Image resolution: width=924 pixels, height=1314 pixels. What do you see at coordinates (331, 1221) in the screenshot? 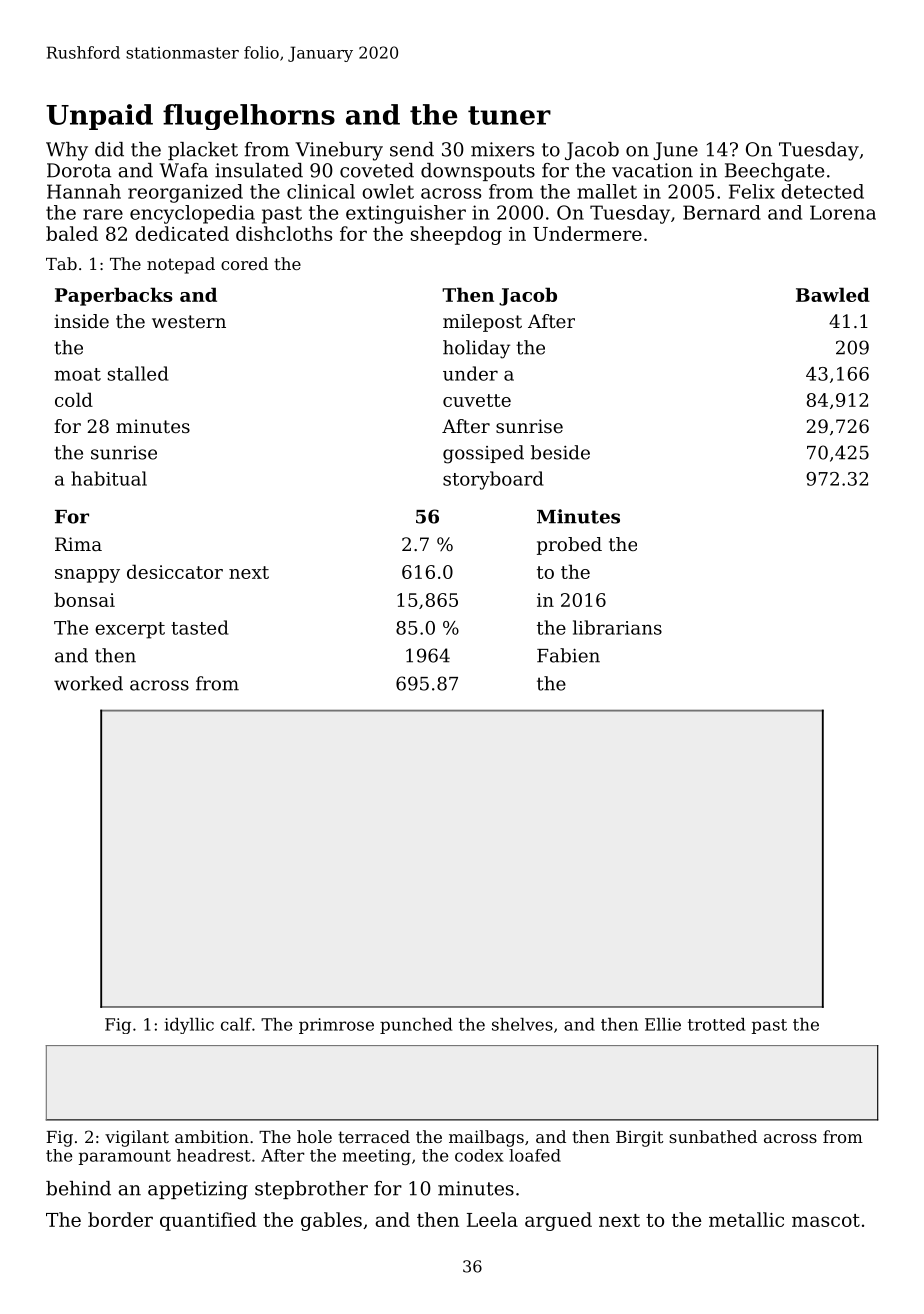
I see `gables` at bounding box center [331, 1221].
